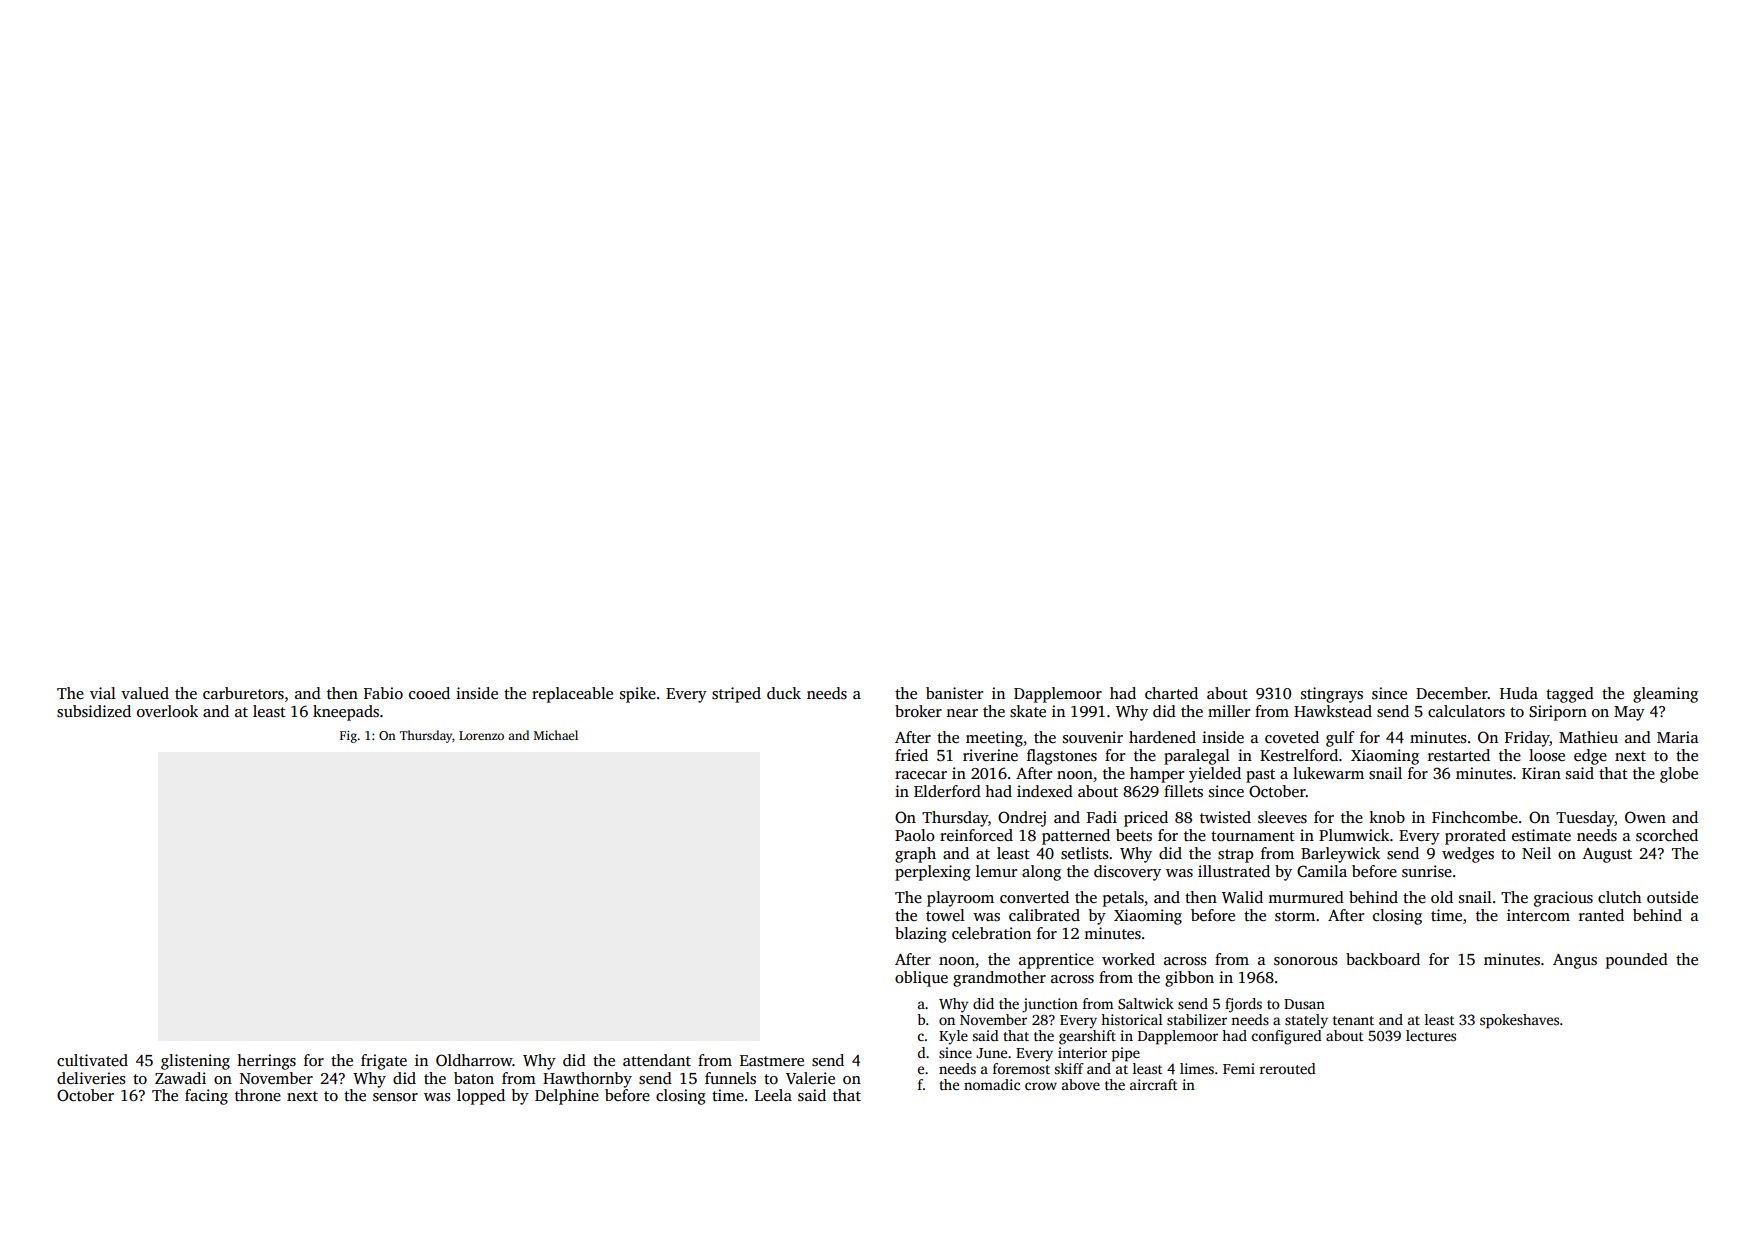 The width and height of the screenshot is (1756, 1241). Describe the element at coordinates (1044, 915) in the screenshot. I see `calibrated` at that location.
